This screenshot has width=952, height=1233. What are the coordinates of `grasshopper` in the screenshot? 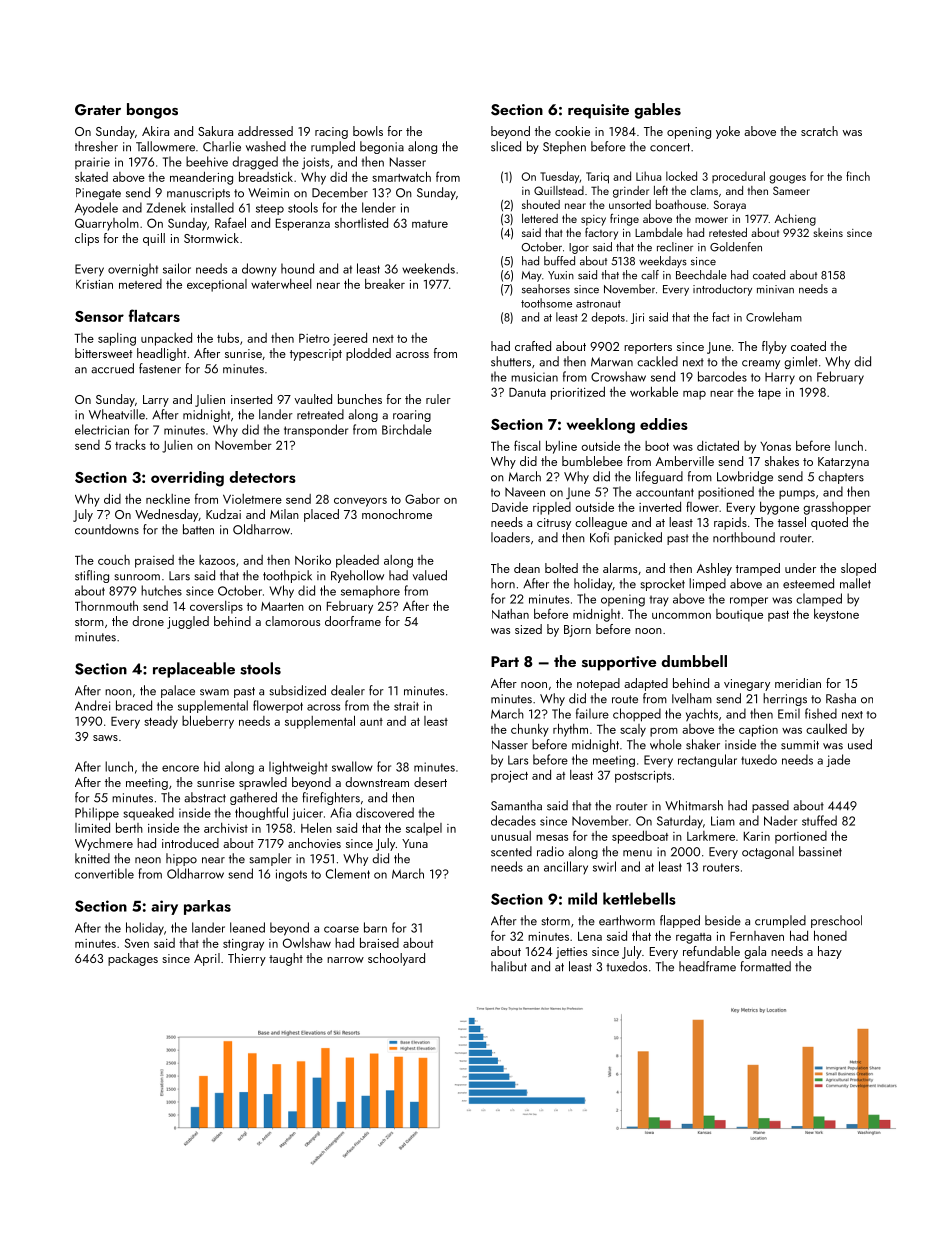 It's located at (837, 508).
